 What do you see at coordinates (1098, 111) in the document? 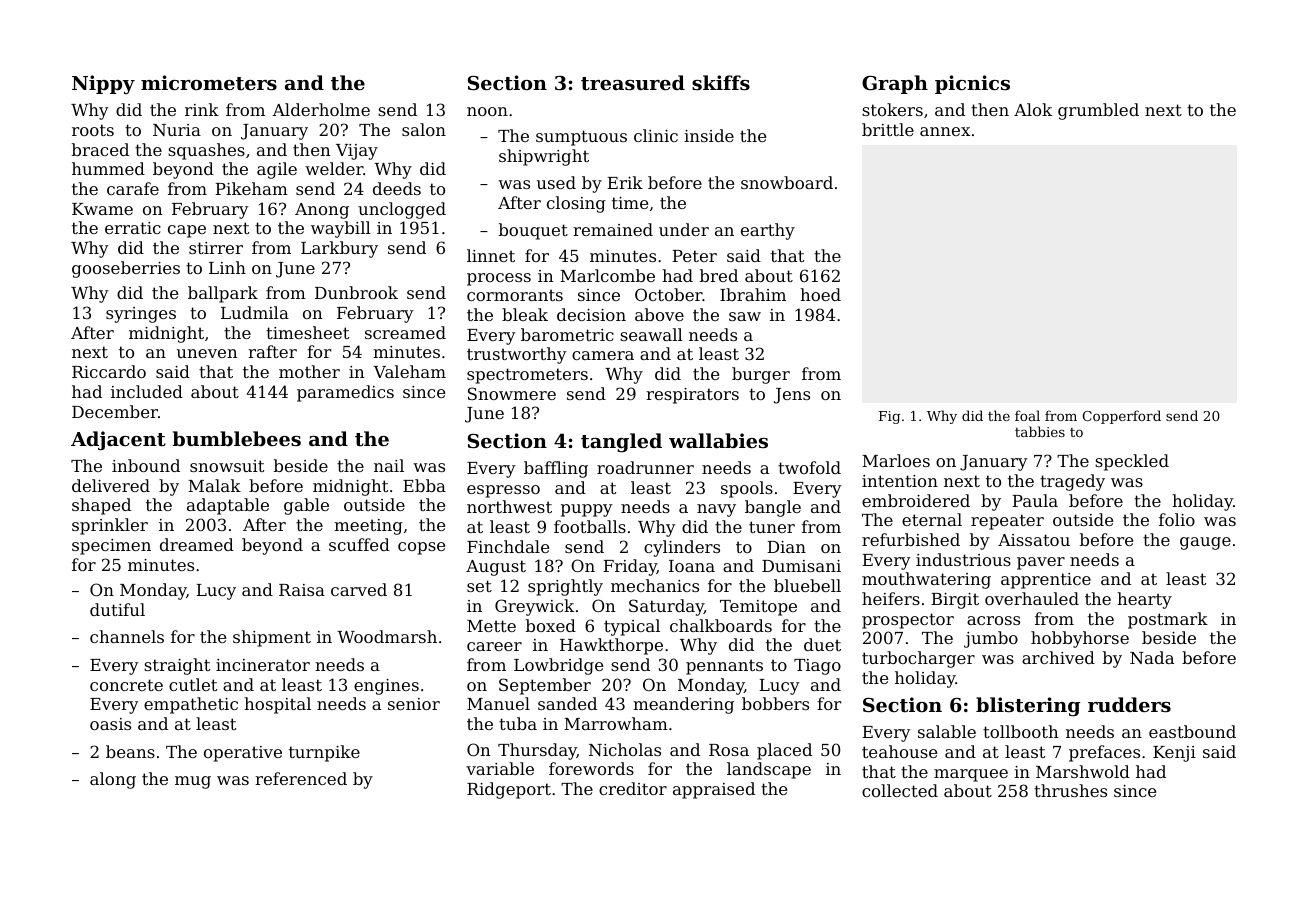
I see `grumbled` at bounding box center [1098, 111].
